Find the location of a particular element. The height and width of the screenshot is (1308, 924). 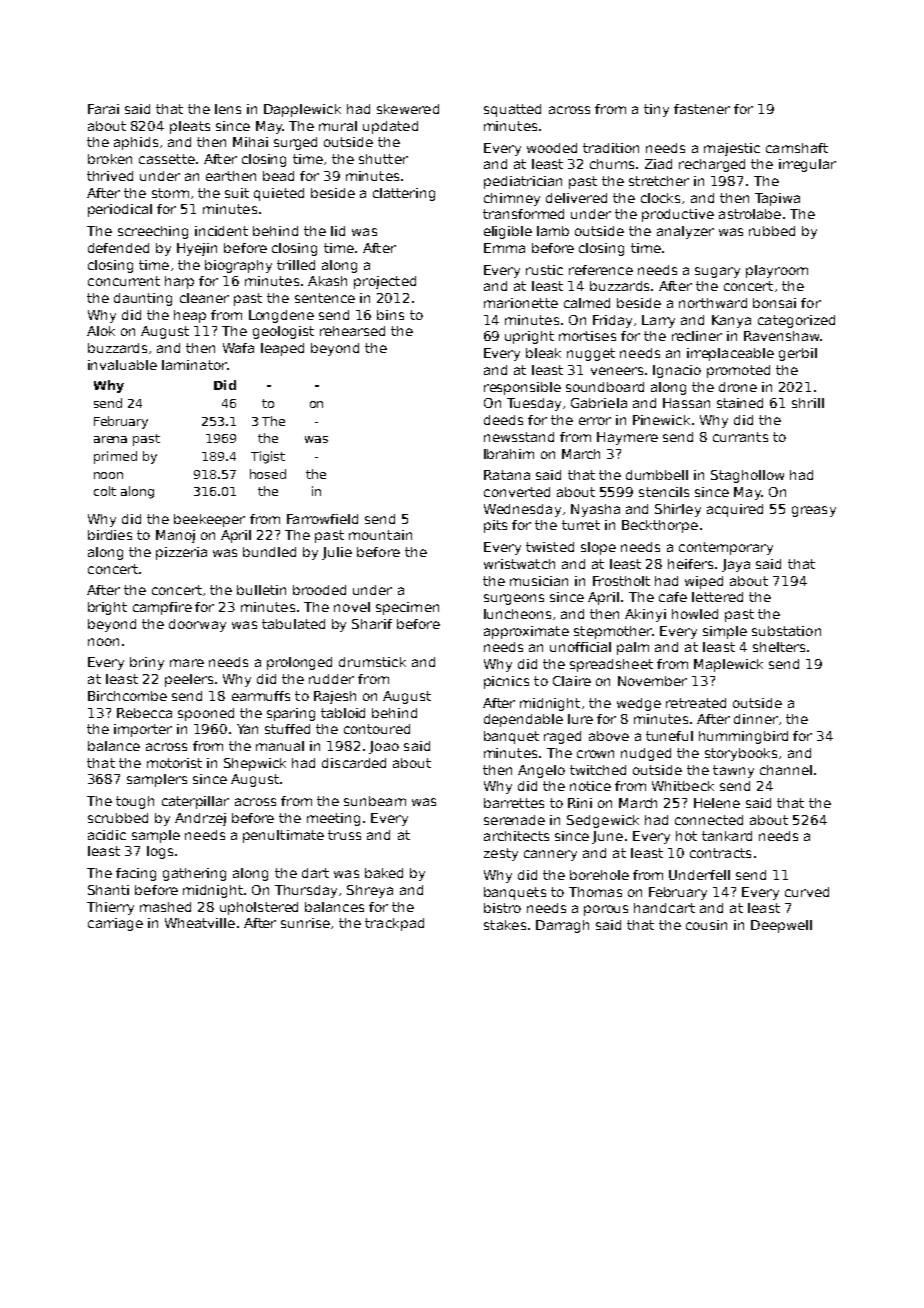

Longdene is located at coordinates (281, 316).
